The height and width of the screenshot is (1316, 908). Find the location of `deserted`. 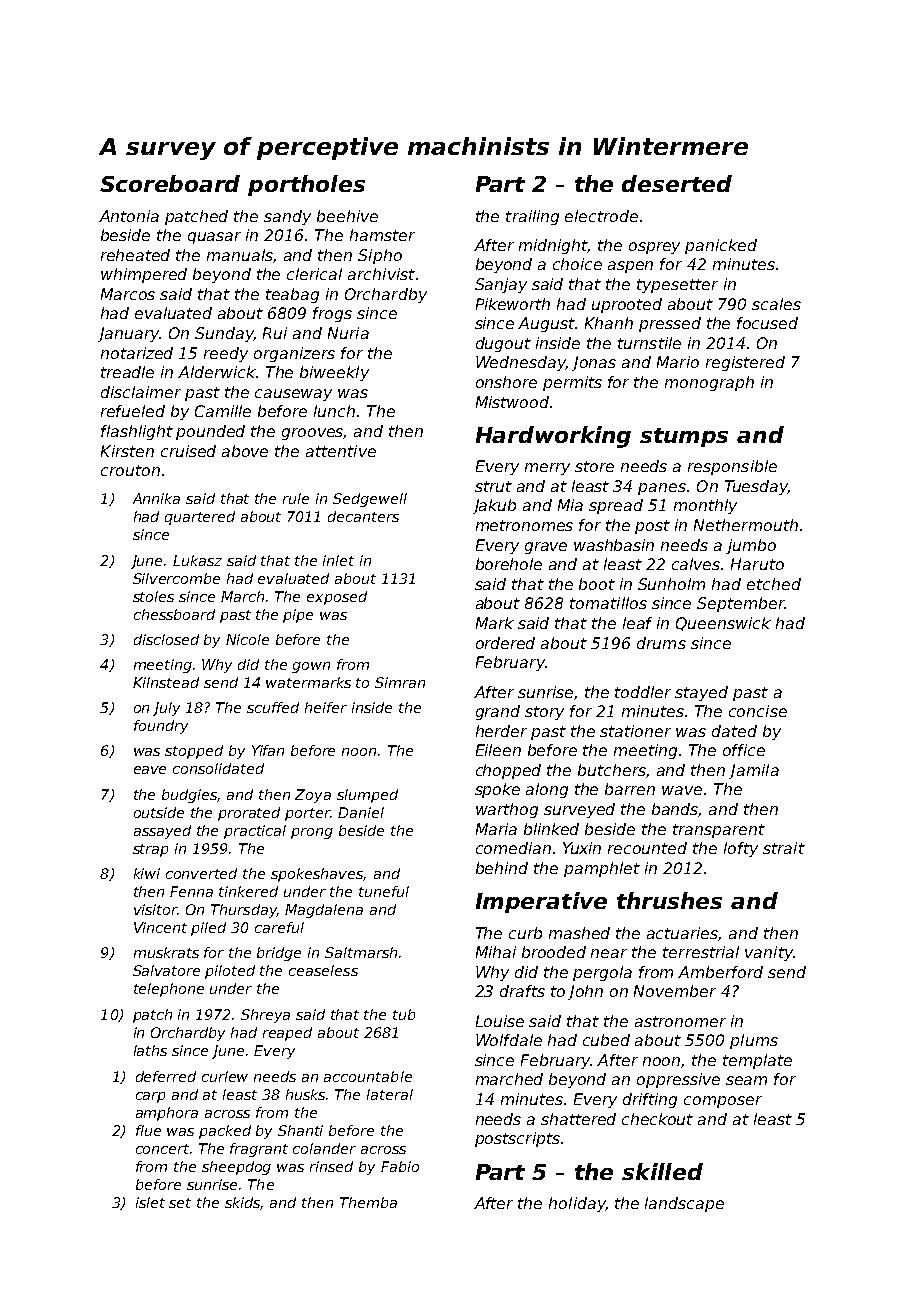

deserted is located at coordinates (677, 183).
